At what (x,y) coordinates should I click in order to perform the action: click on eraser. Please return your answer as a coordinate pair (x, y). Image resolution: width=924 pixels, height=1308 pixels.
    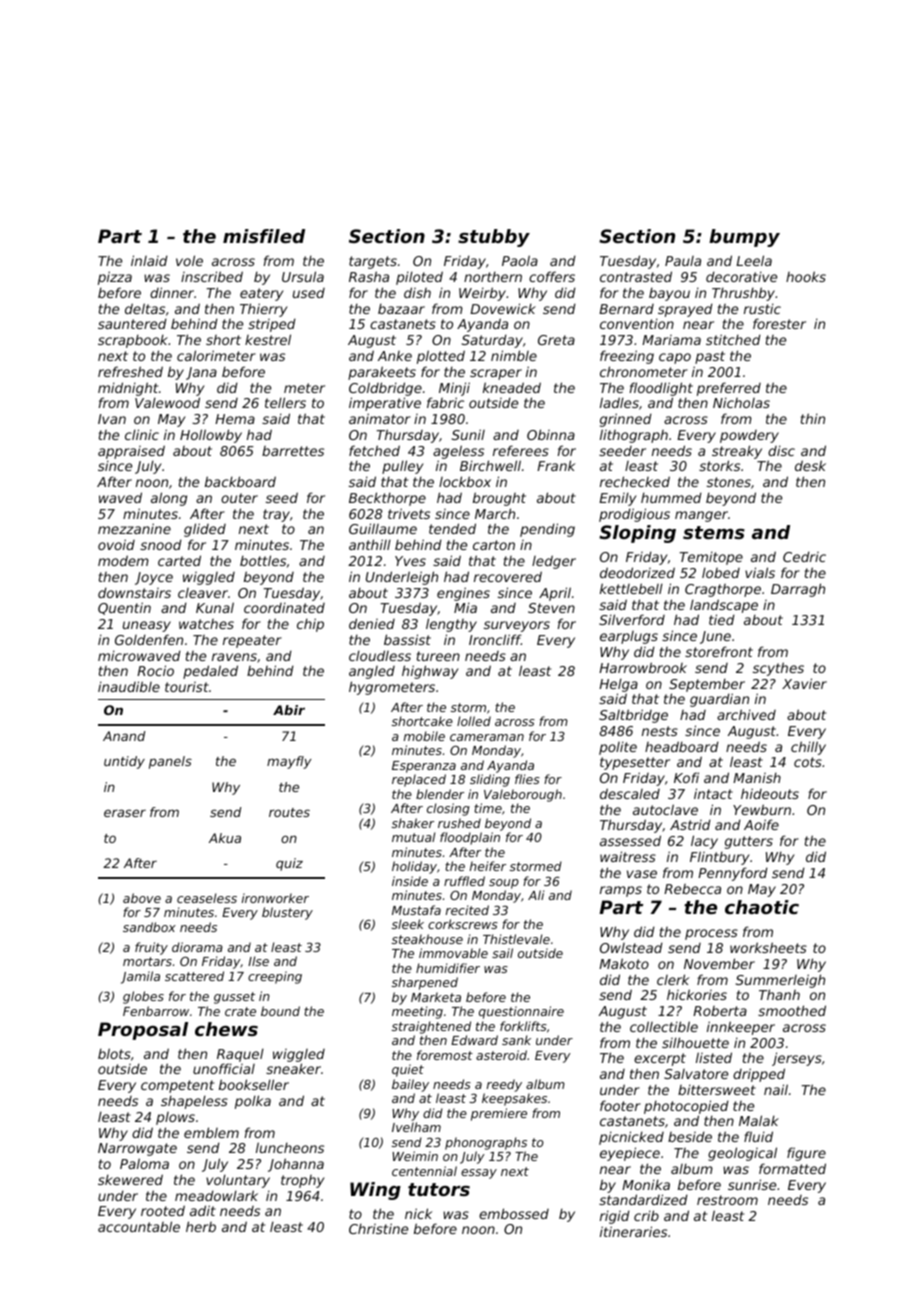
    Looking at the image, I should click on (125, 813).
